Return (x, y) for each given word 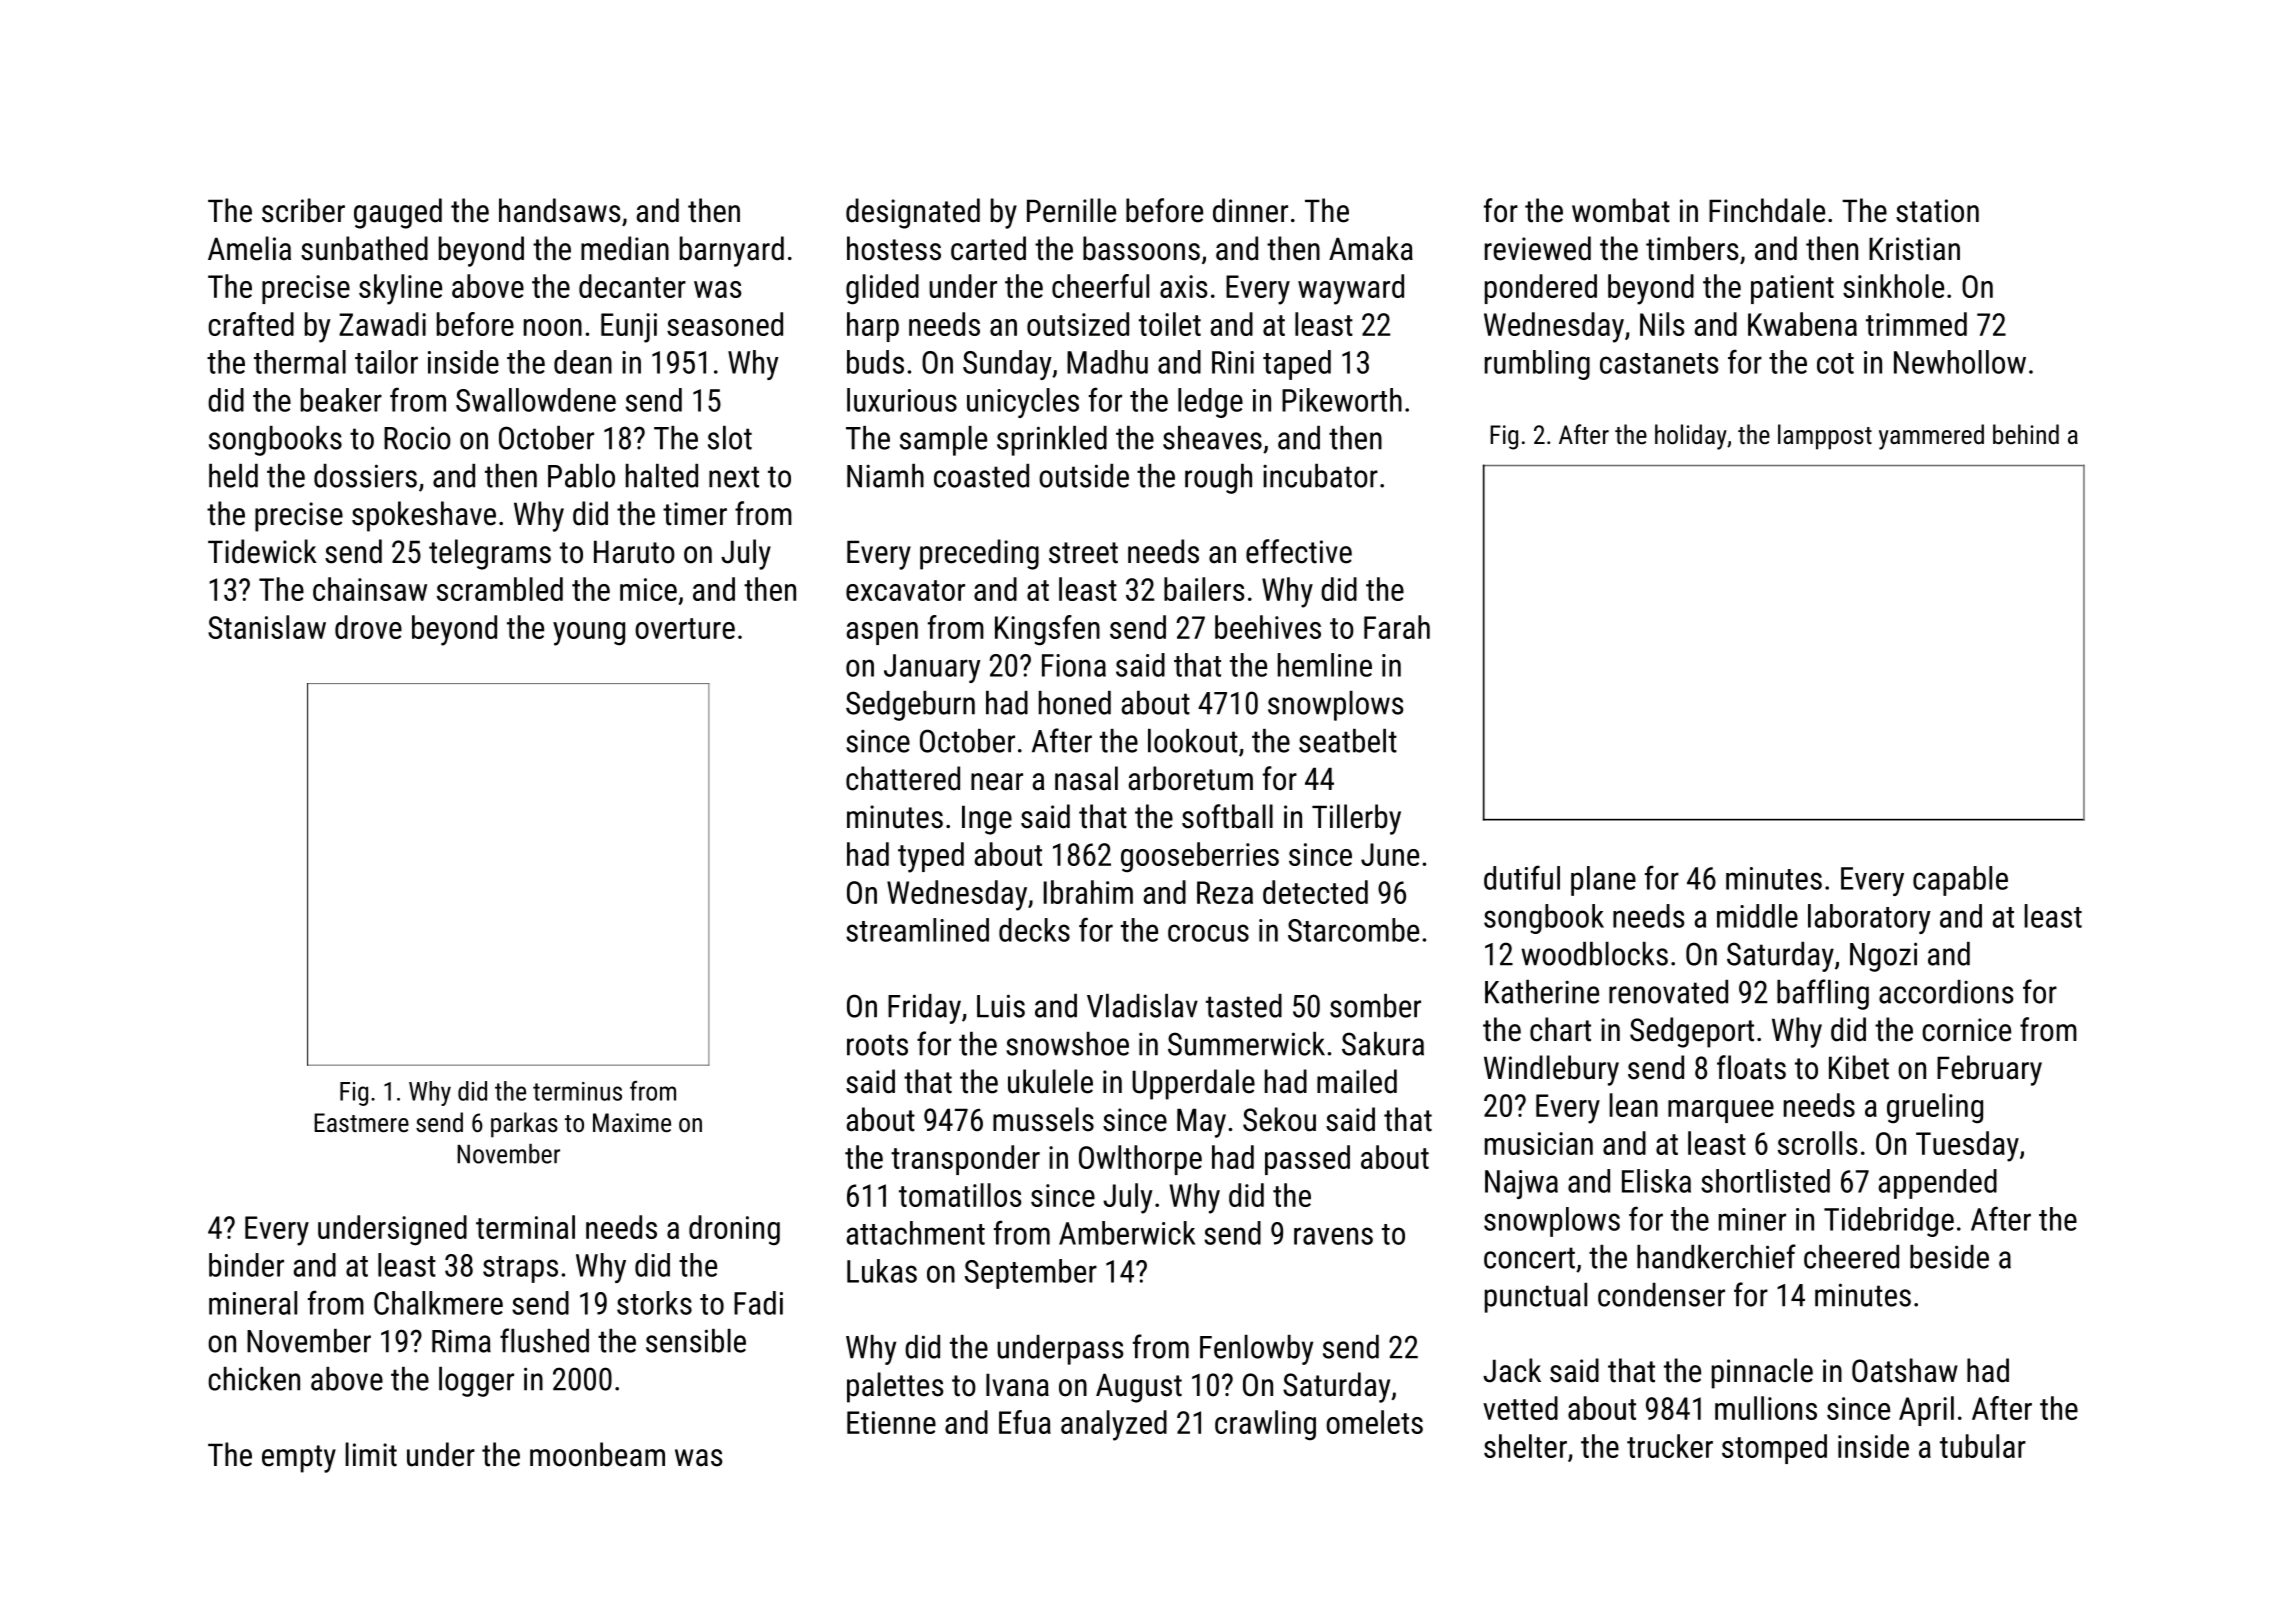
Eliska (1656, 1181)
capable (1960, 881)
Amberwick (1127, 1233)
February (1989, 1070)
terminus (577, 1091)
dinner (1250, 210)
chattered (903, 778)
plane (1603, 881)
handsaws (560, 210)
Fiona (1074, 665)
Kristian (1914, 249)
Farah (1397, 627)
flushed (544, 1340)
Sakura (1383, 1044)
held (233, 476)
